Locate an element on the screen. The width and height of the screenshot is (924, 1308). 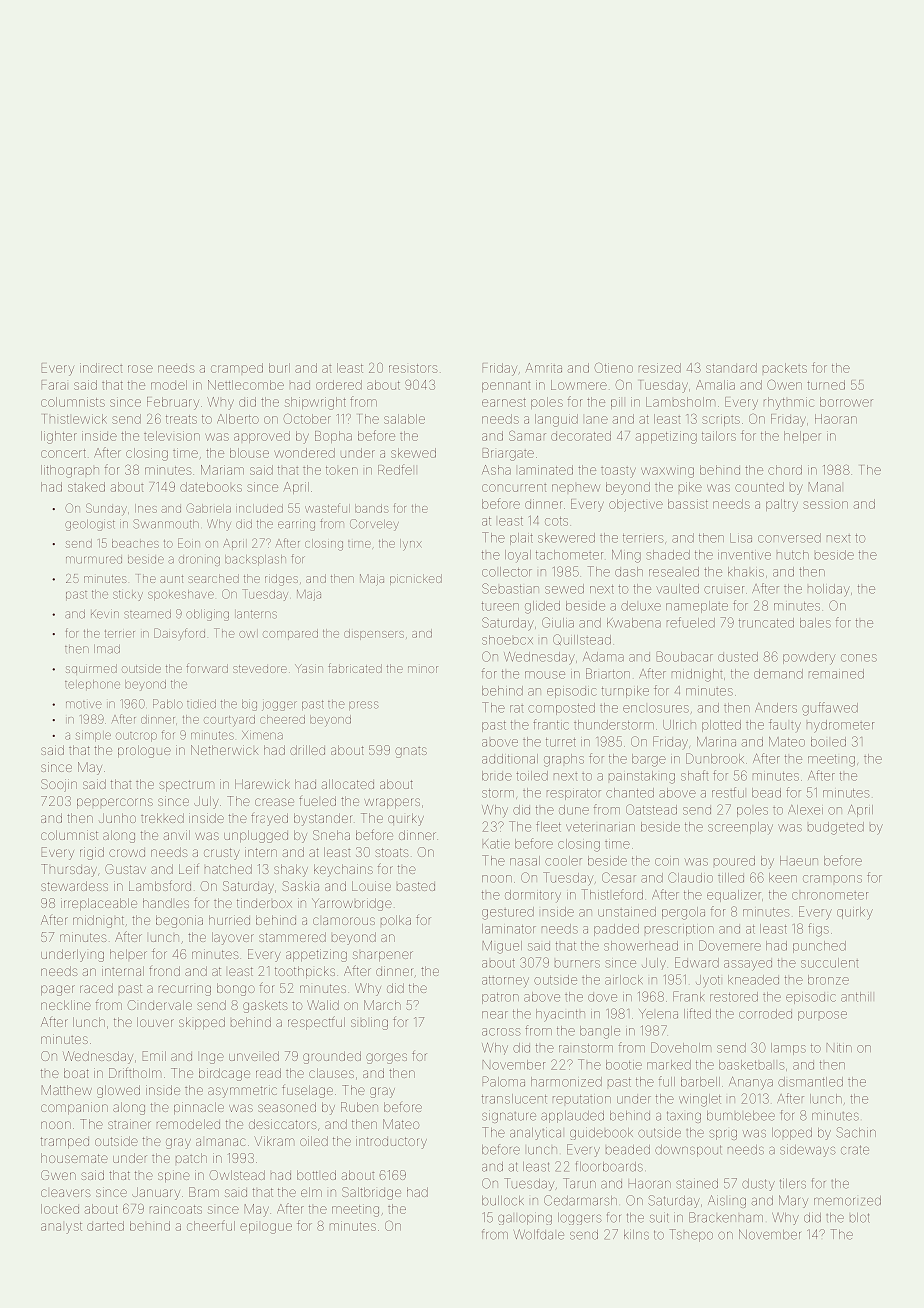
Corveley is located at coordinates (374, 525).
